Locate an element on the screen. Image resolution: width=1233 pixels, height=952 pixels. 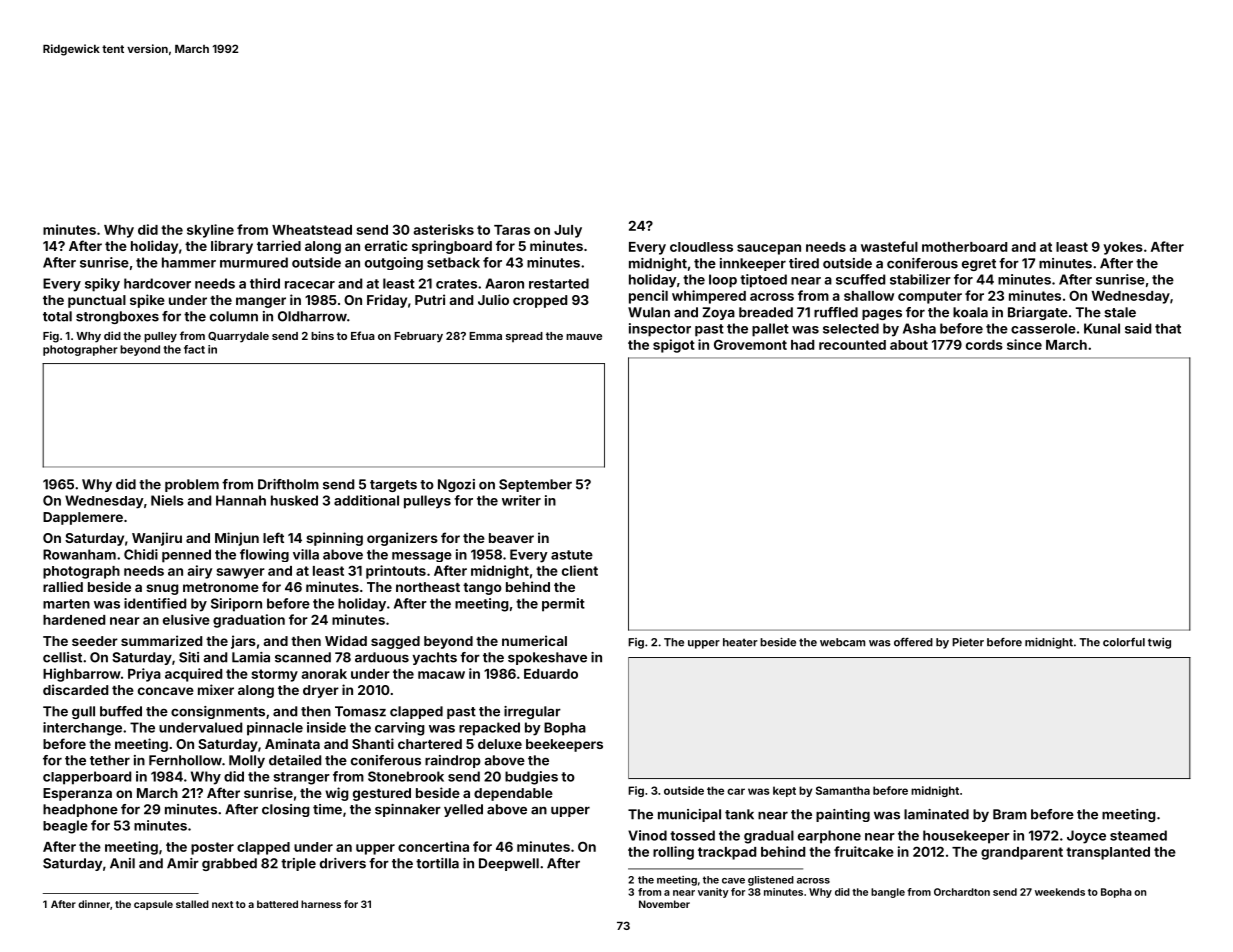
problem is located at coordinates (192, 485).
